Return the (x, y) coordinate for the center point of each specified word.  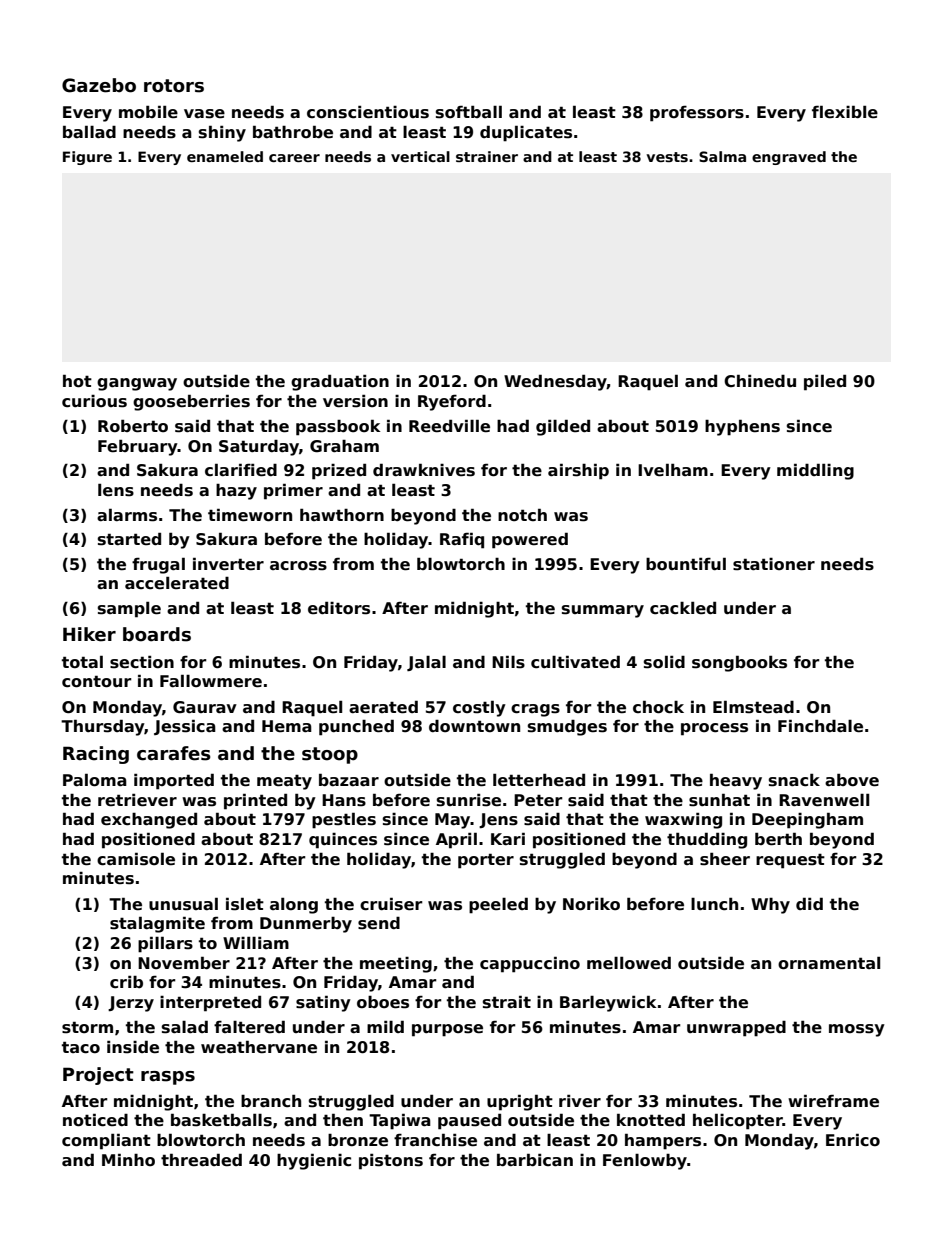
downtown (474, 726)
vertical (420, 156)
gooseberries (191, 402)
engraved (789, 158)
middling (815, 471)
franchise (435, 1140)
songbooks (739, 663)
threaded (201, 1160)
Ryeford (452, 403)
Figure (87, 158)
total (82, 662)
